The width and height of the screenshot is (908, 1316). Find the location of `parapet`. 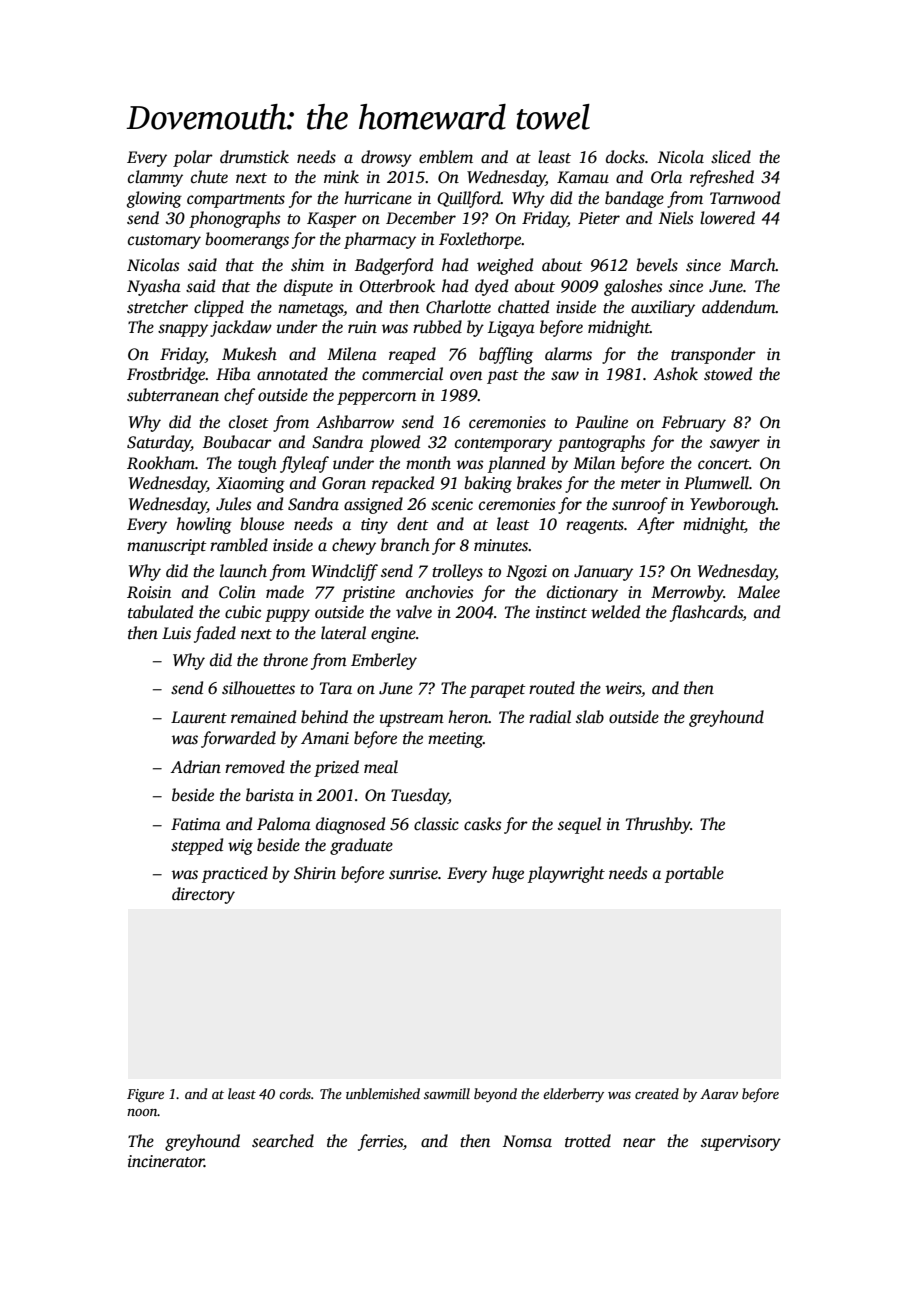

parapet is located at coordinates (498, 691).
